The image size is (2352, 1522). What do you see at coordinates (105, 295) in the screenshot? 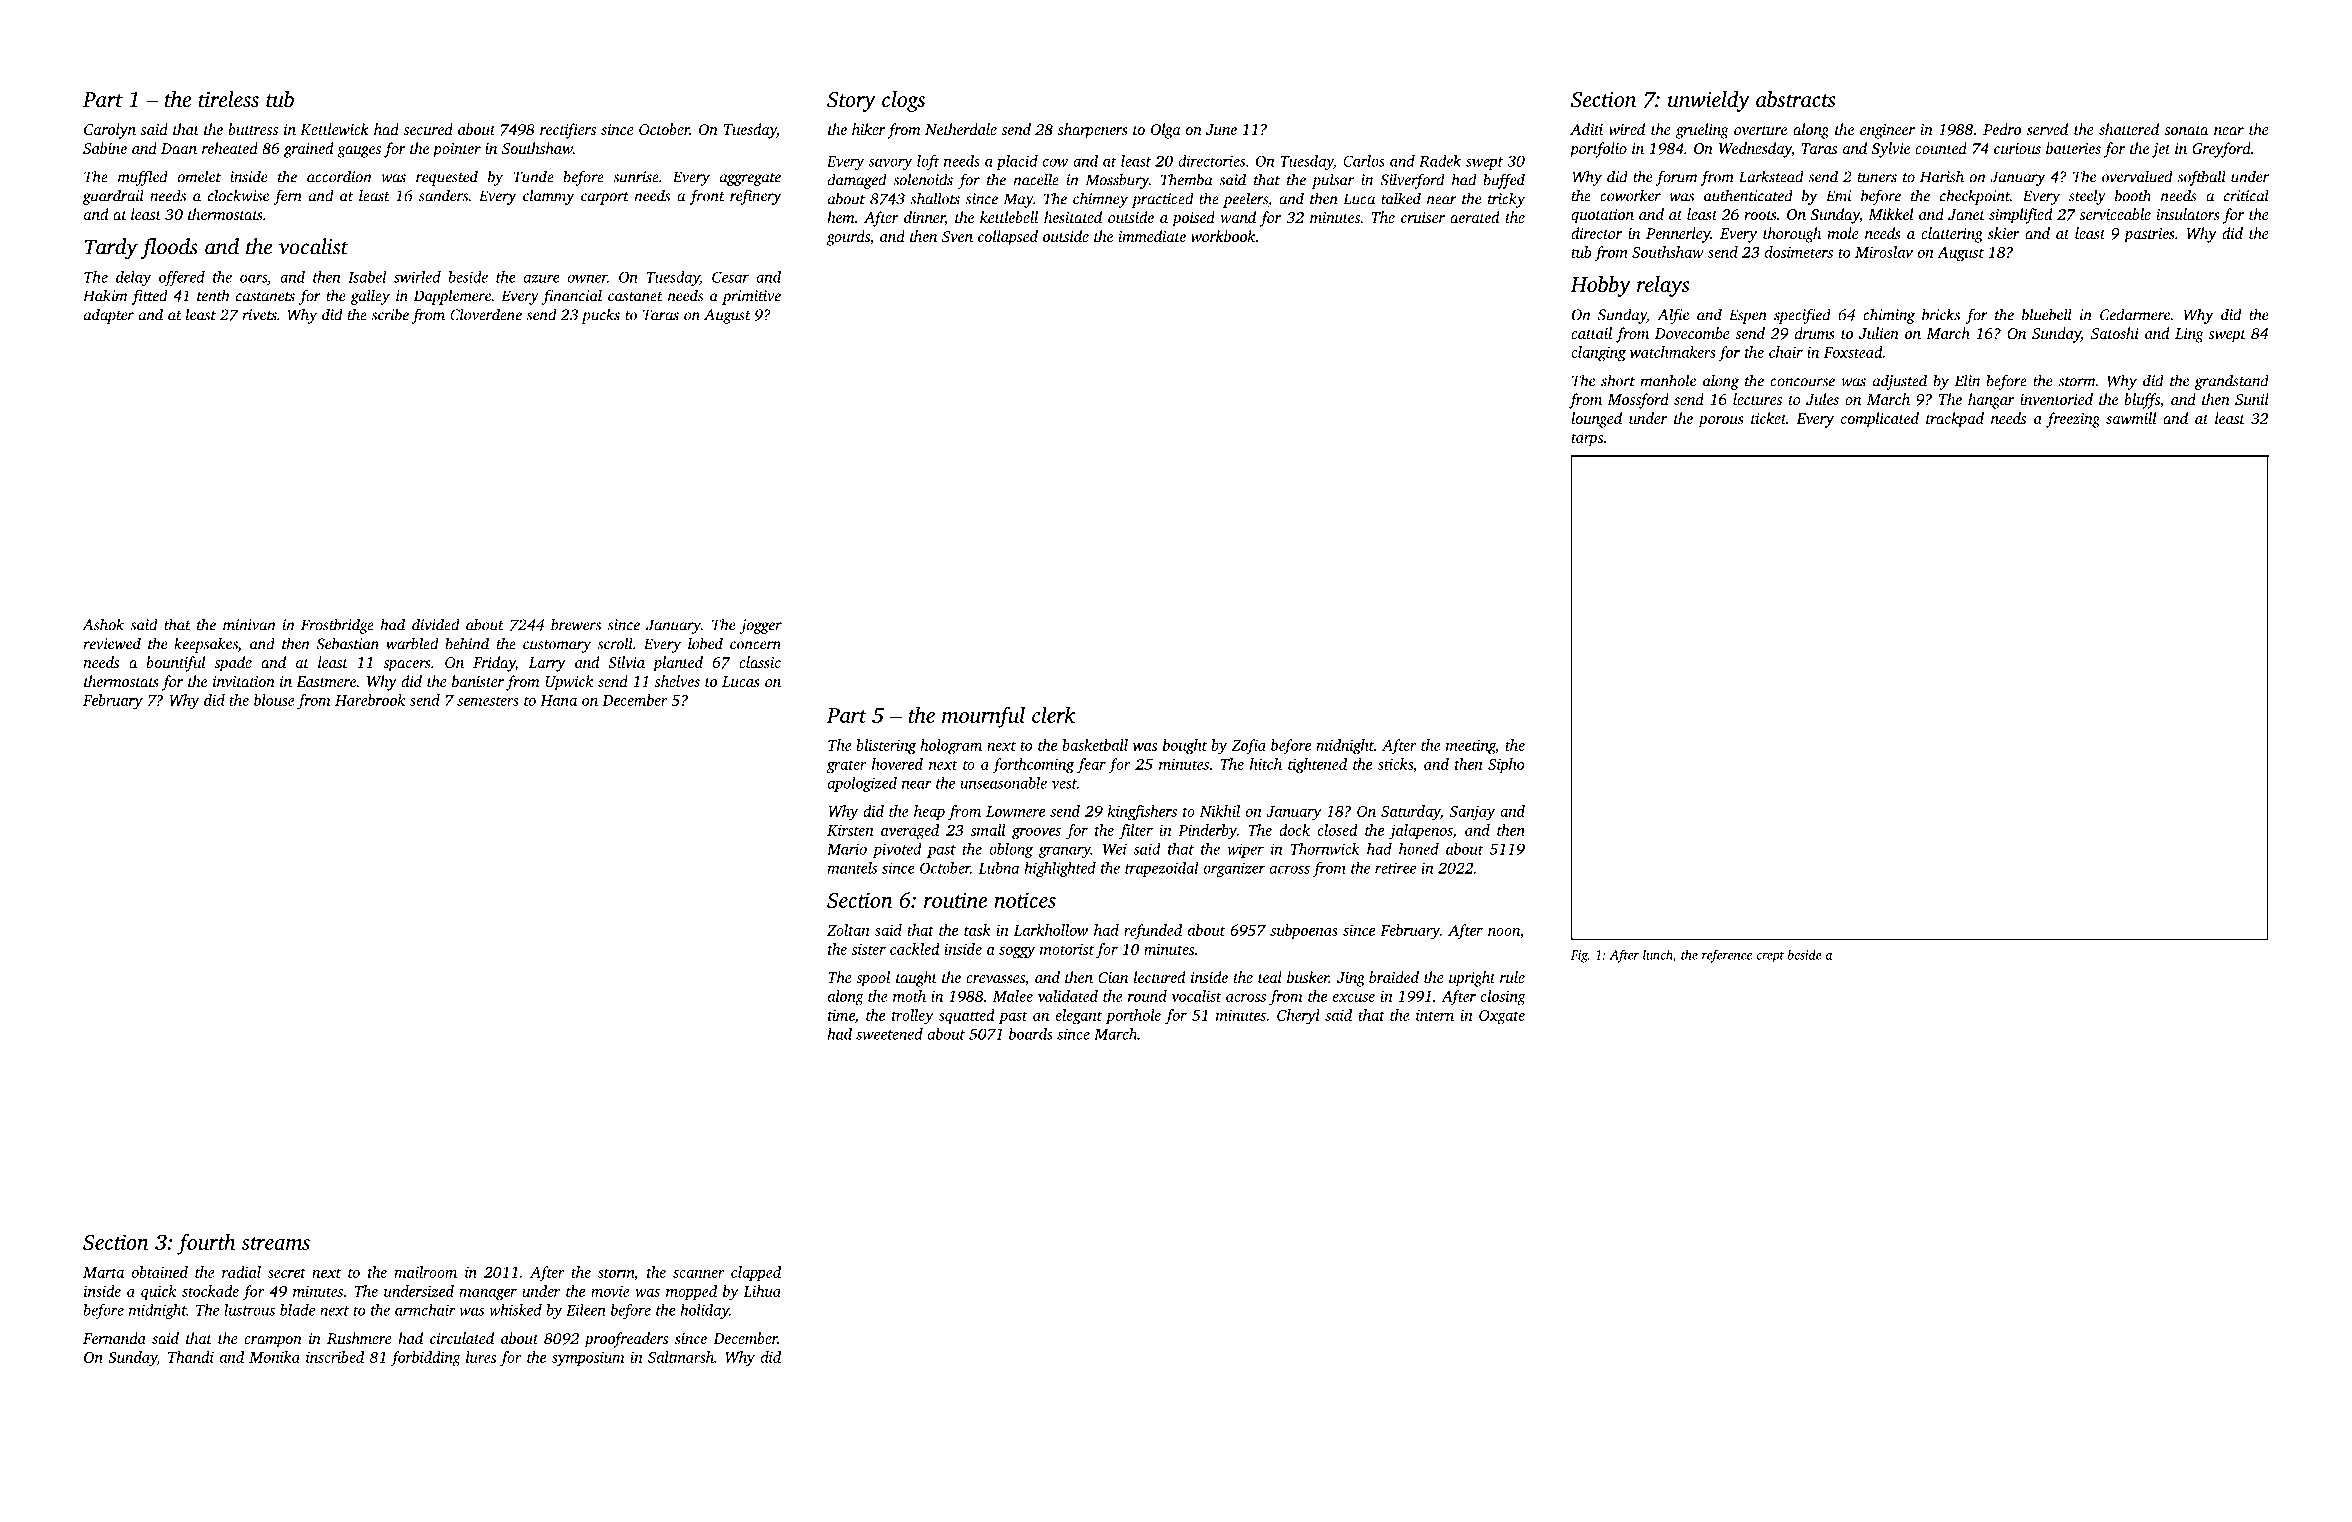
I see `Hakim` at bounding box center [105, 295].
